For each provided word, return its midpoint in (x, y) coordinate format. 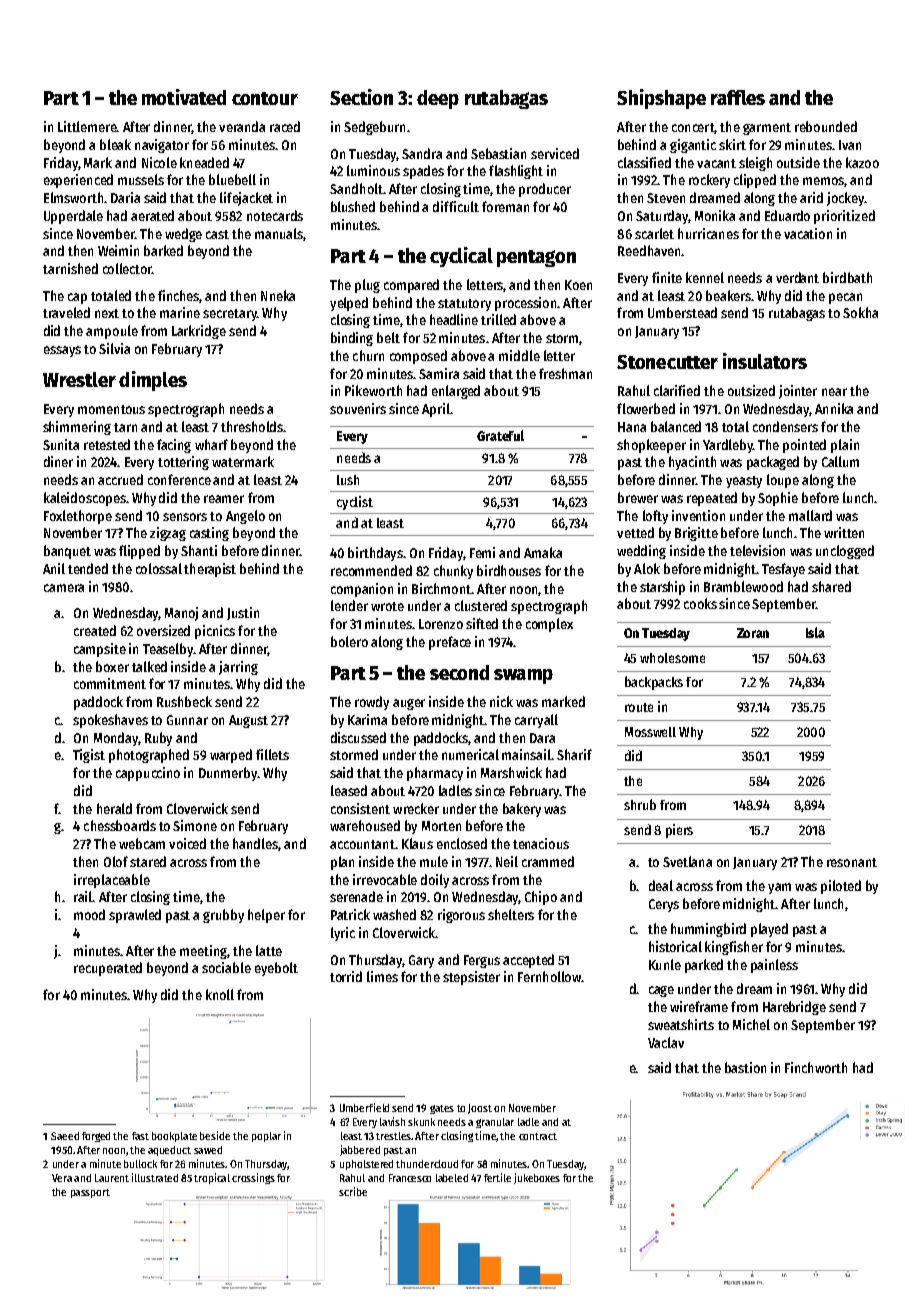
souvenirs (358, 408)
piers (679, 831)
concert (693, 128)
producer (545, 190)
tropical (212, 1178)
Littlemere (87, 126)
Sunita (61, 444)
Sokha (860, 312)
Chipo (541, 898)
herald (114, 808)
